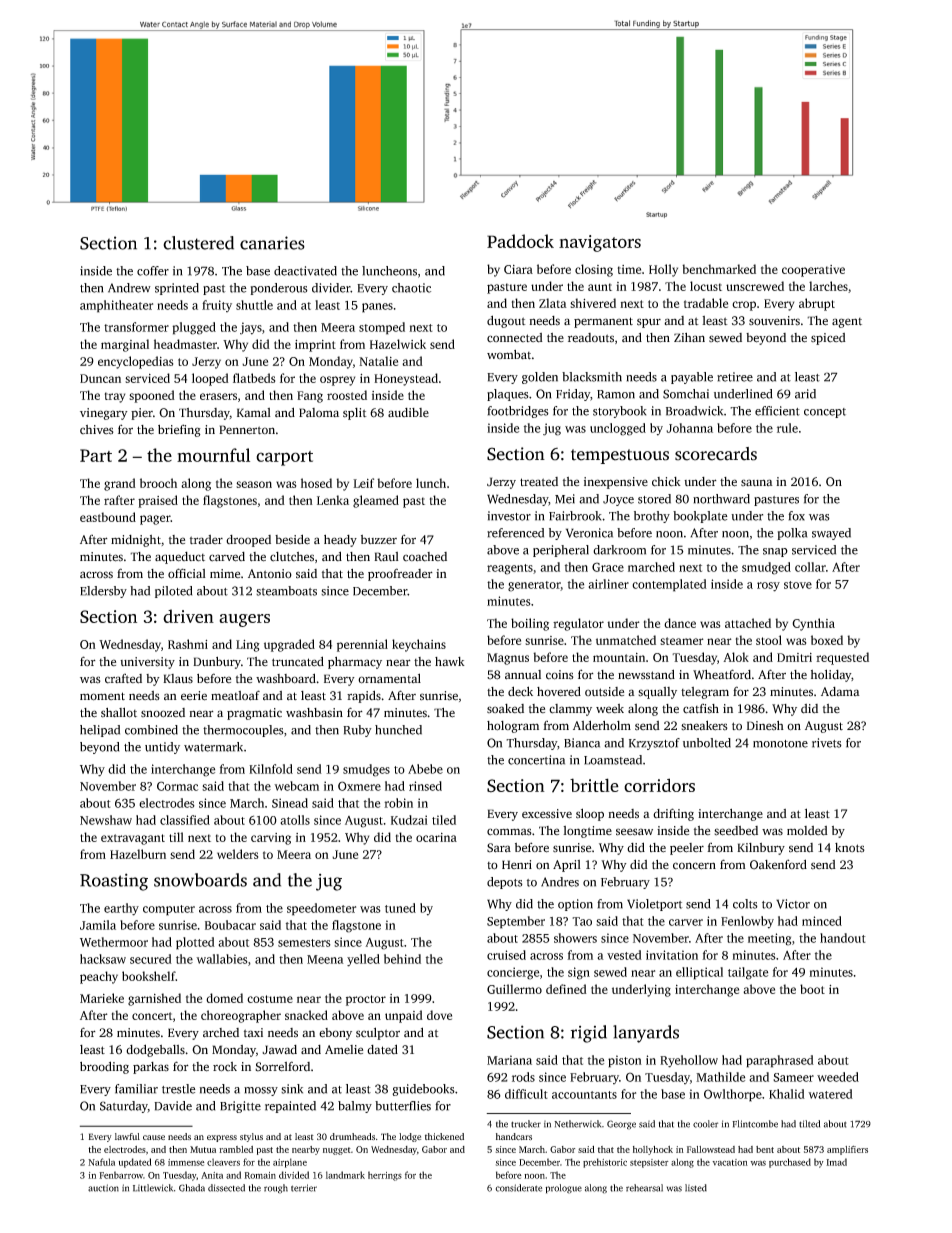 The height and width of the screenshot is (1233, 952). Describe the element at coordinates (194, 696) in the screenshot. I see `eerie` at that location.
